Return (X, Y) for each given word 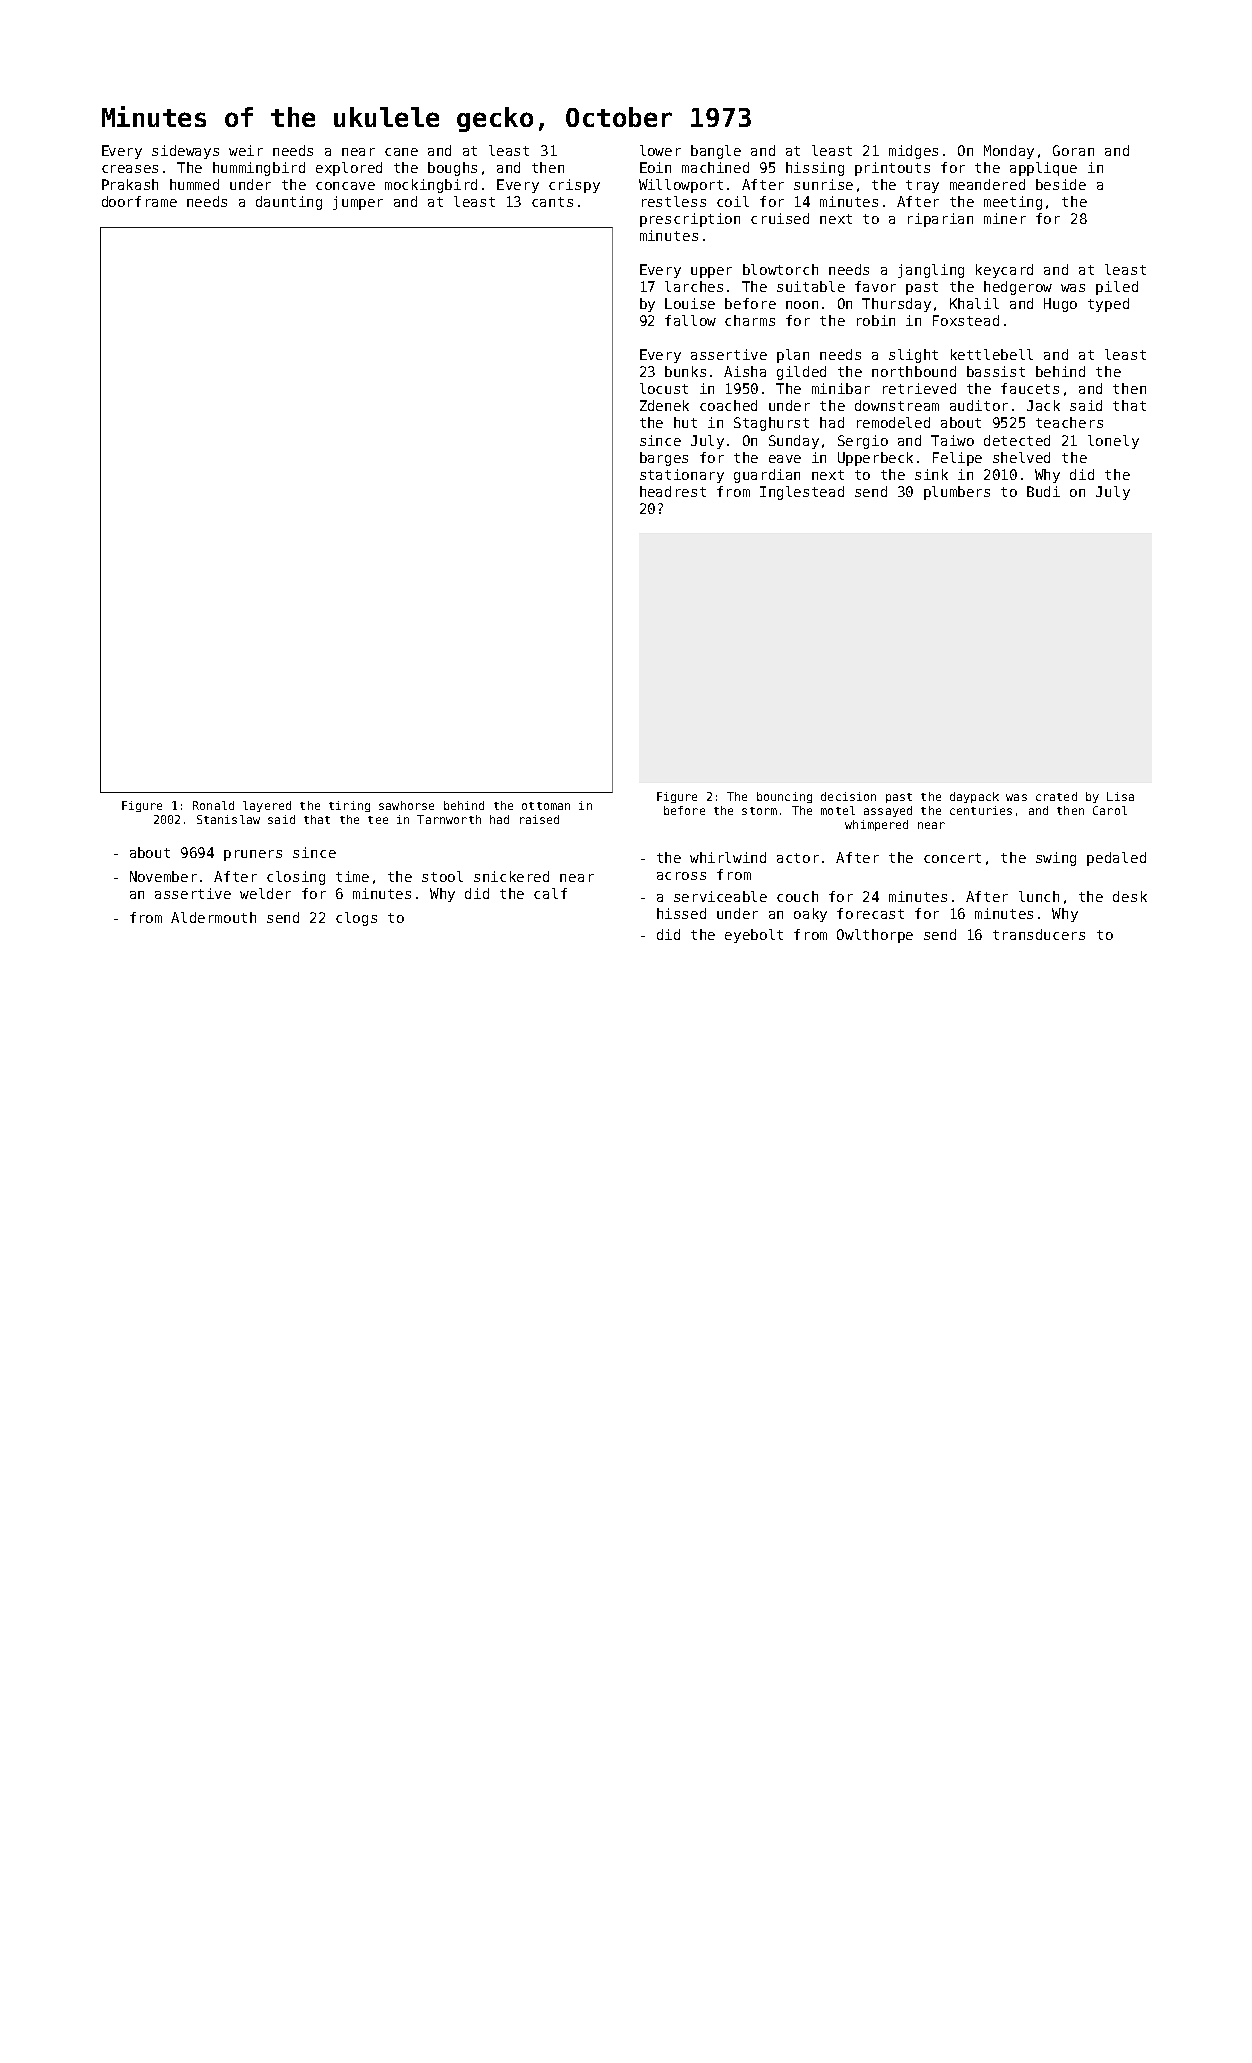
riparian (940, 220)
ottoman (546, 806)
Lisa (1120, 796)
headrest (673, 491)
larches (694, 286)
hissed (681, 913)
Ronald (213, 805)
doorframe (139, 201)
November (163, 876)
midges (913, 152)
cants (552, 202)
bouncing (784, 797)
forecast (870, 913)
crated (1056, 796)
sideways (185, 152)
